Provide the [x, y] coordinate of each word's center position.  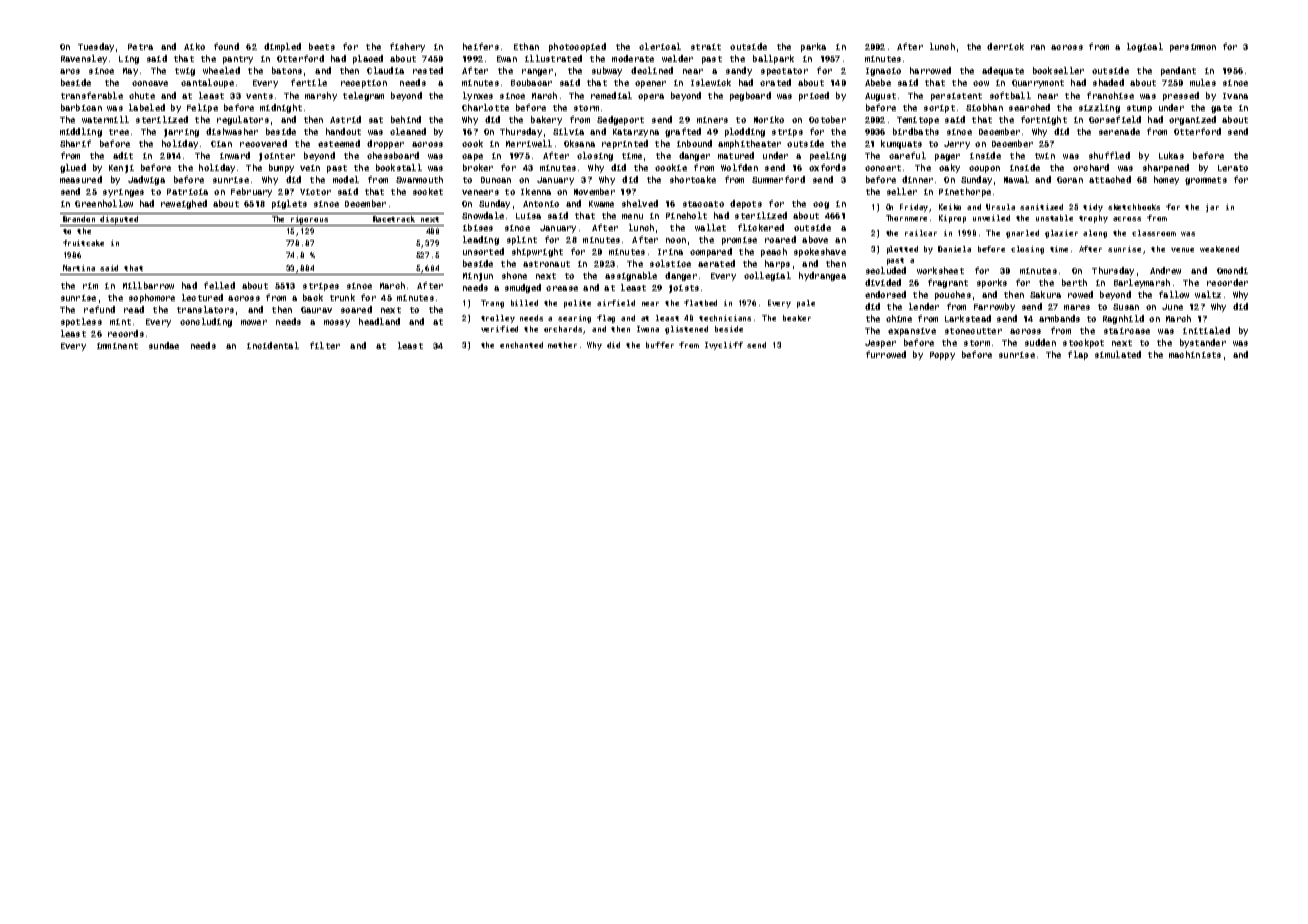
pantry [238, 60]
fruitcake [83, 243]
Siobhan [984, 107]
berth [1074, 282]
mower [254, 322]
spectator [784, 72]
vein [310, 168]
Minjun [478, 277]
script [939, 109]
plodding [745, 132]
